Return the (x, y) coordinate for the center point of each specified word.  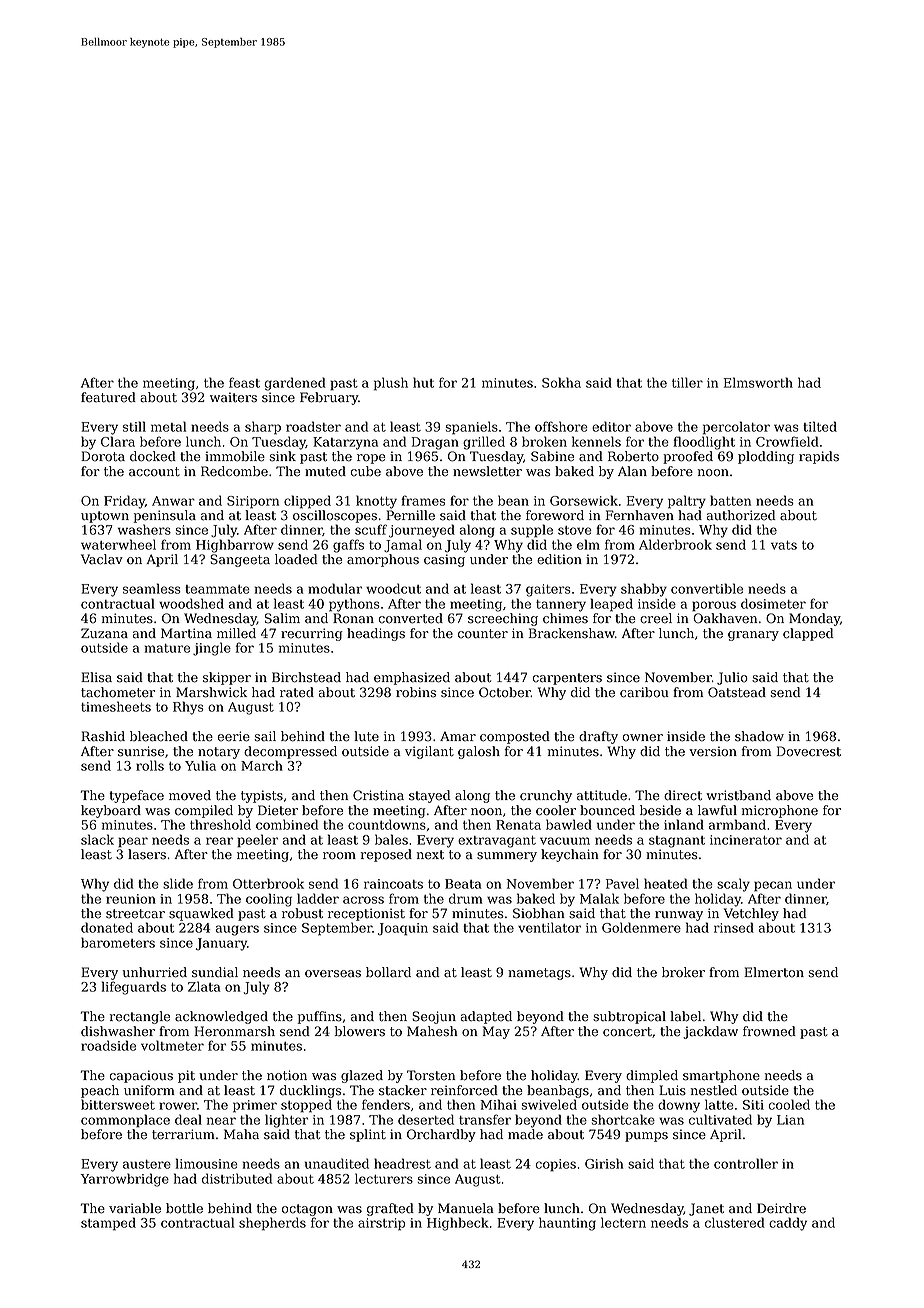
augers (237, 930)
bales (391, 839)
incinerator (746, 840)
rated (297, 692)
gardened (295, 384)
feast (244, 382)
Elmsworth (758, 382)
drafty (598, 737)
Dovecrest (809, 751)
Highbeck (458, 1224)
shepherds (272, 1224)
